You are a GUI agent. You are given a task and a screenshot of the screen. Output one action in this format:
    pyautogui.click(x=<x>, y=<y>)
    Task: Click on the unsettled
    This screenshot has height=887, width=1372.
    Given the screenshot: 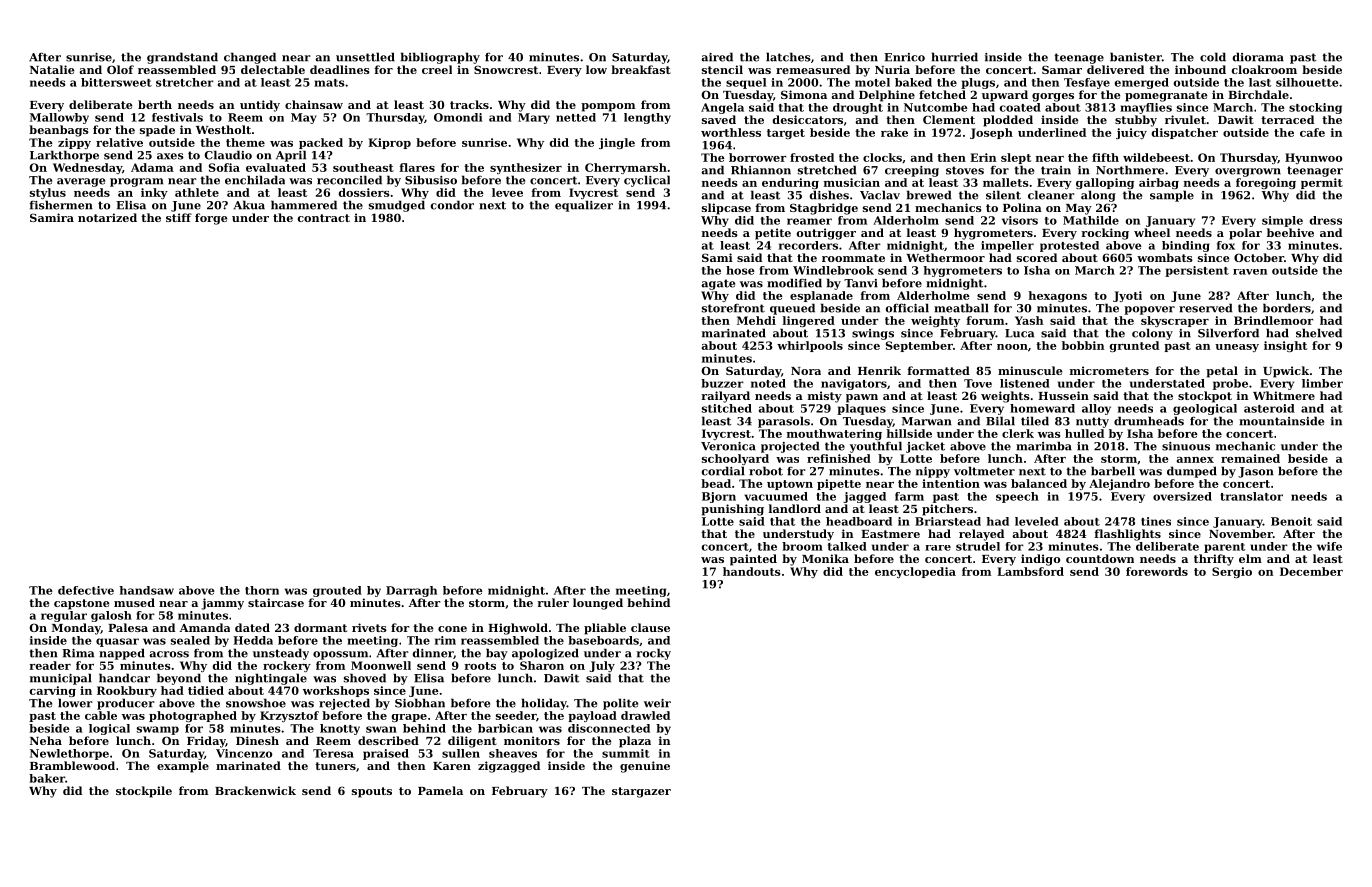 What is the action you would take?
    pyautogui.click(x=365, y=57)
